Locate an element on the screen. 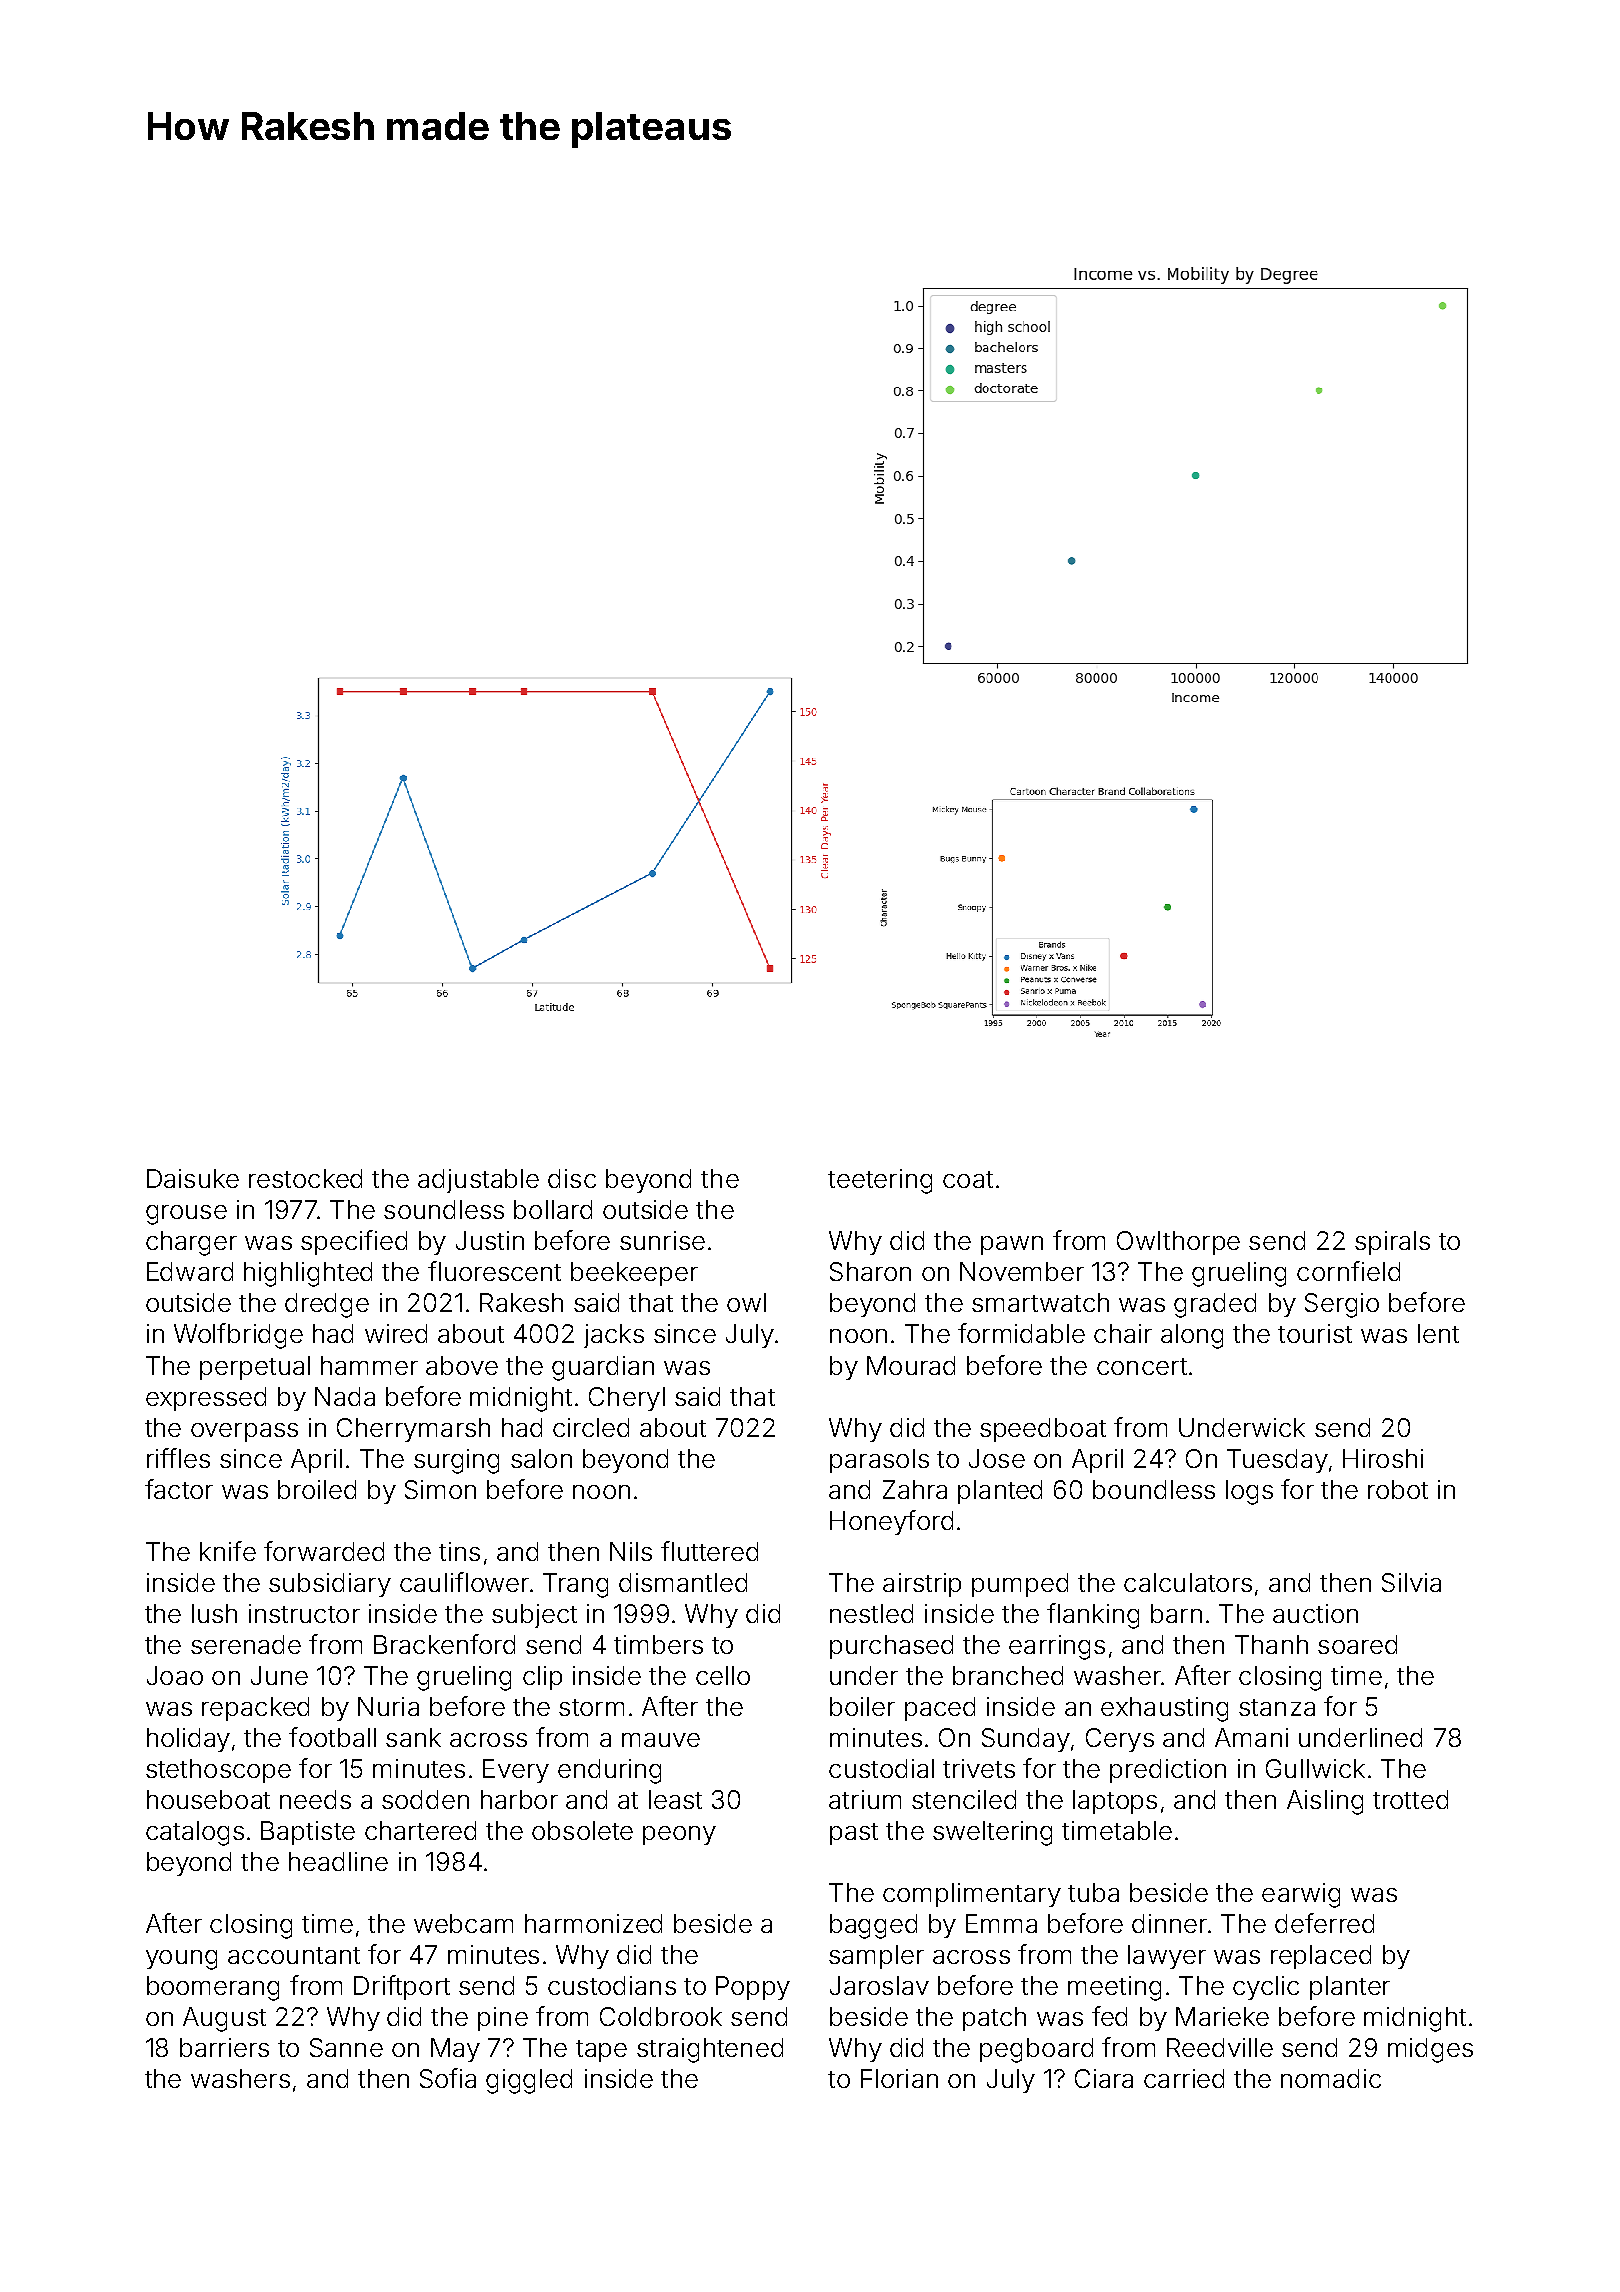  past is located at coordinates (854, 1834).
